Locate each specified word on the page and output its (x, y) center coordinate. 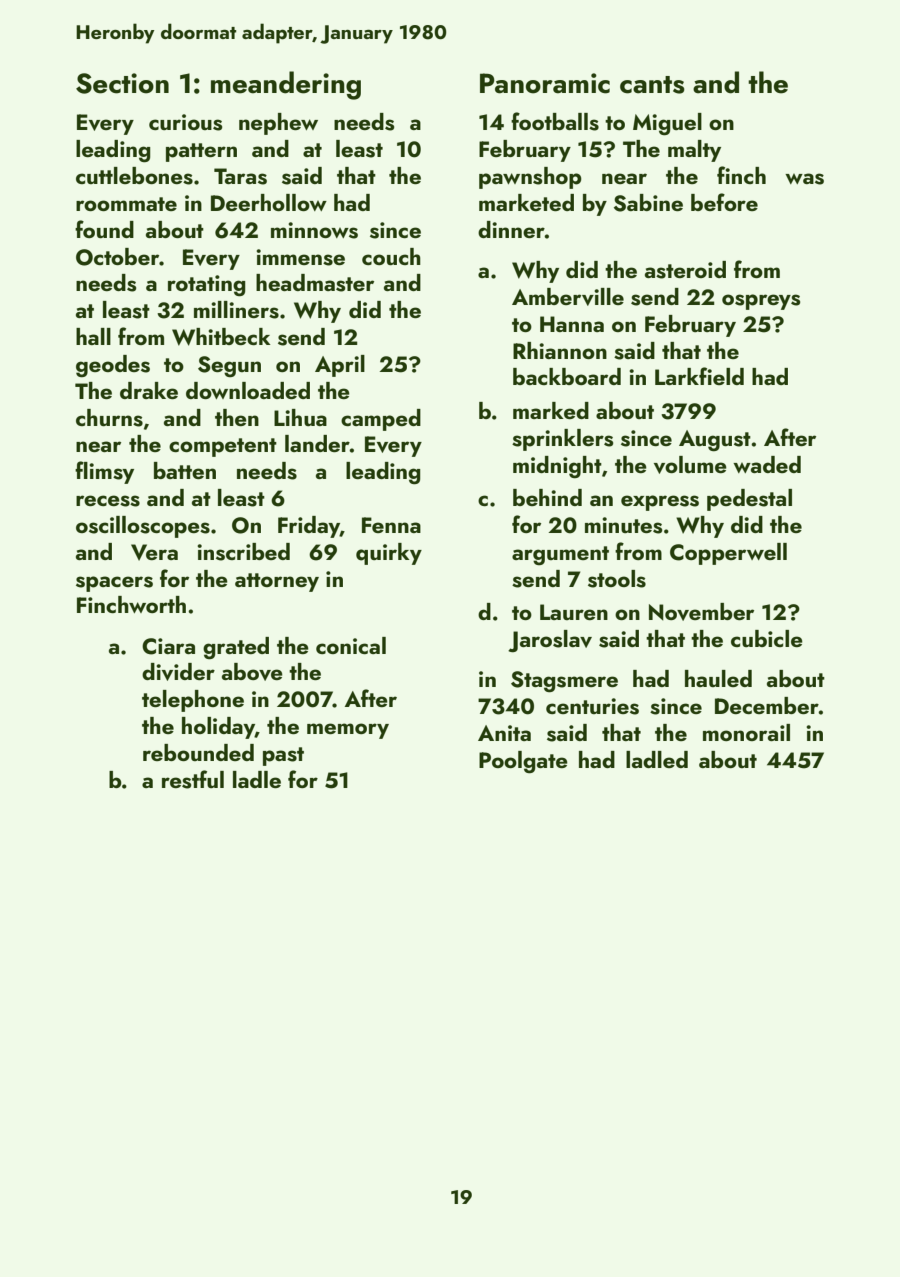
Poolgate (523, 762)
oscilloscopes (143, 527)
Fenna (391, 525)
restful (193, 779)
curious (185, 122)
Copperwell (728, 554)
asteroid (685, 270)
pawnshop (530, 178)
